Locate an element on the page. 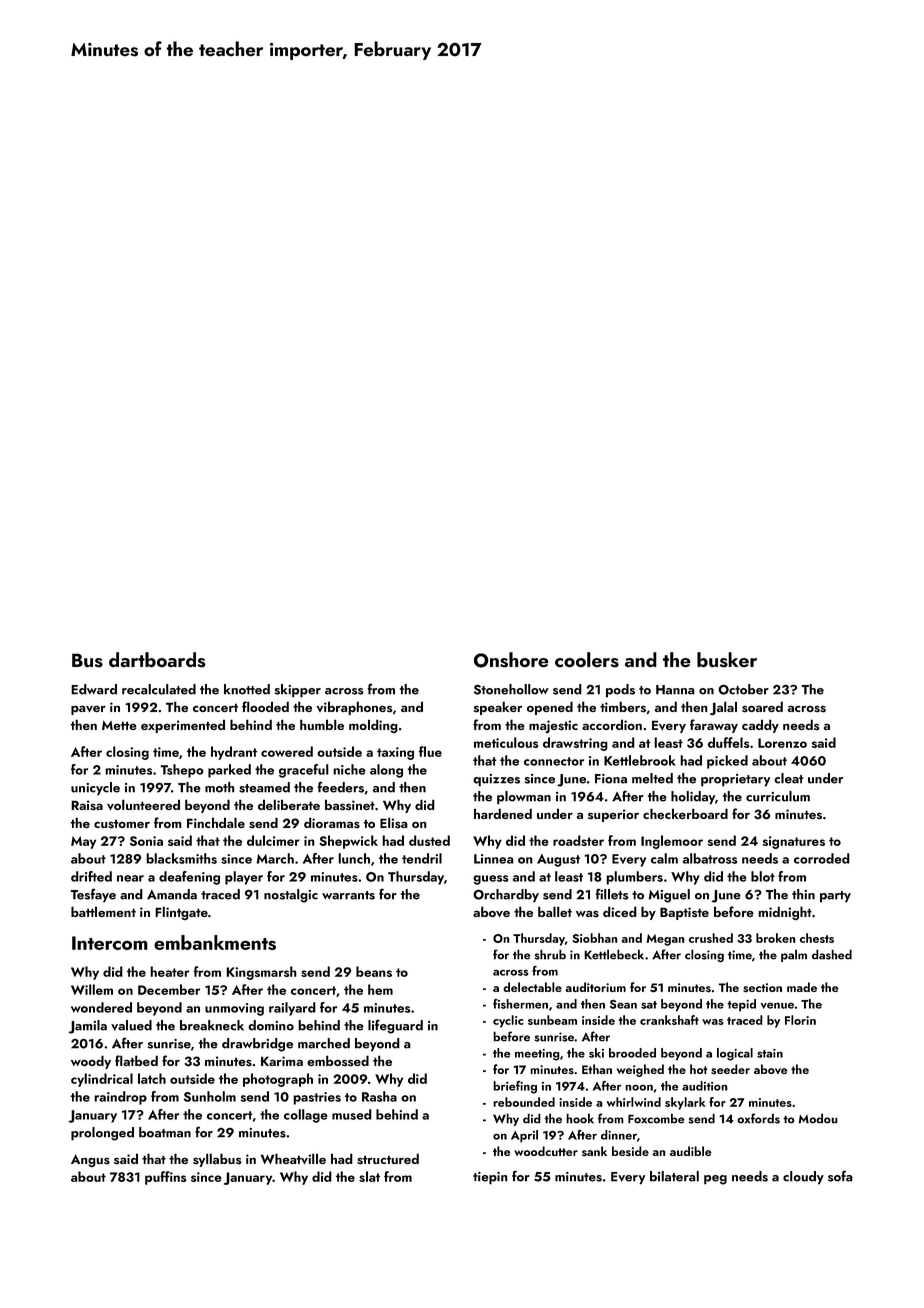 The height and width of the image is (1308, 924). Elisa is located at coordinates (394, 823).
